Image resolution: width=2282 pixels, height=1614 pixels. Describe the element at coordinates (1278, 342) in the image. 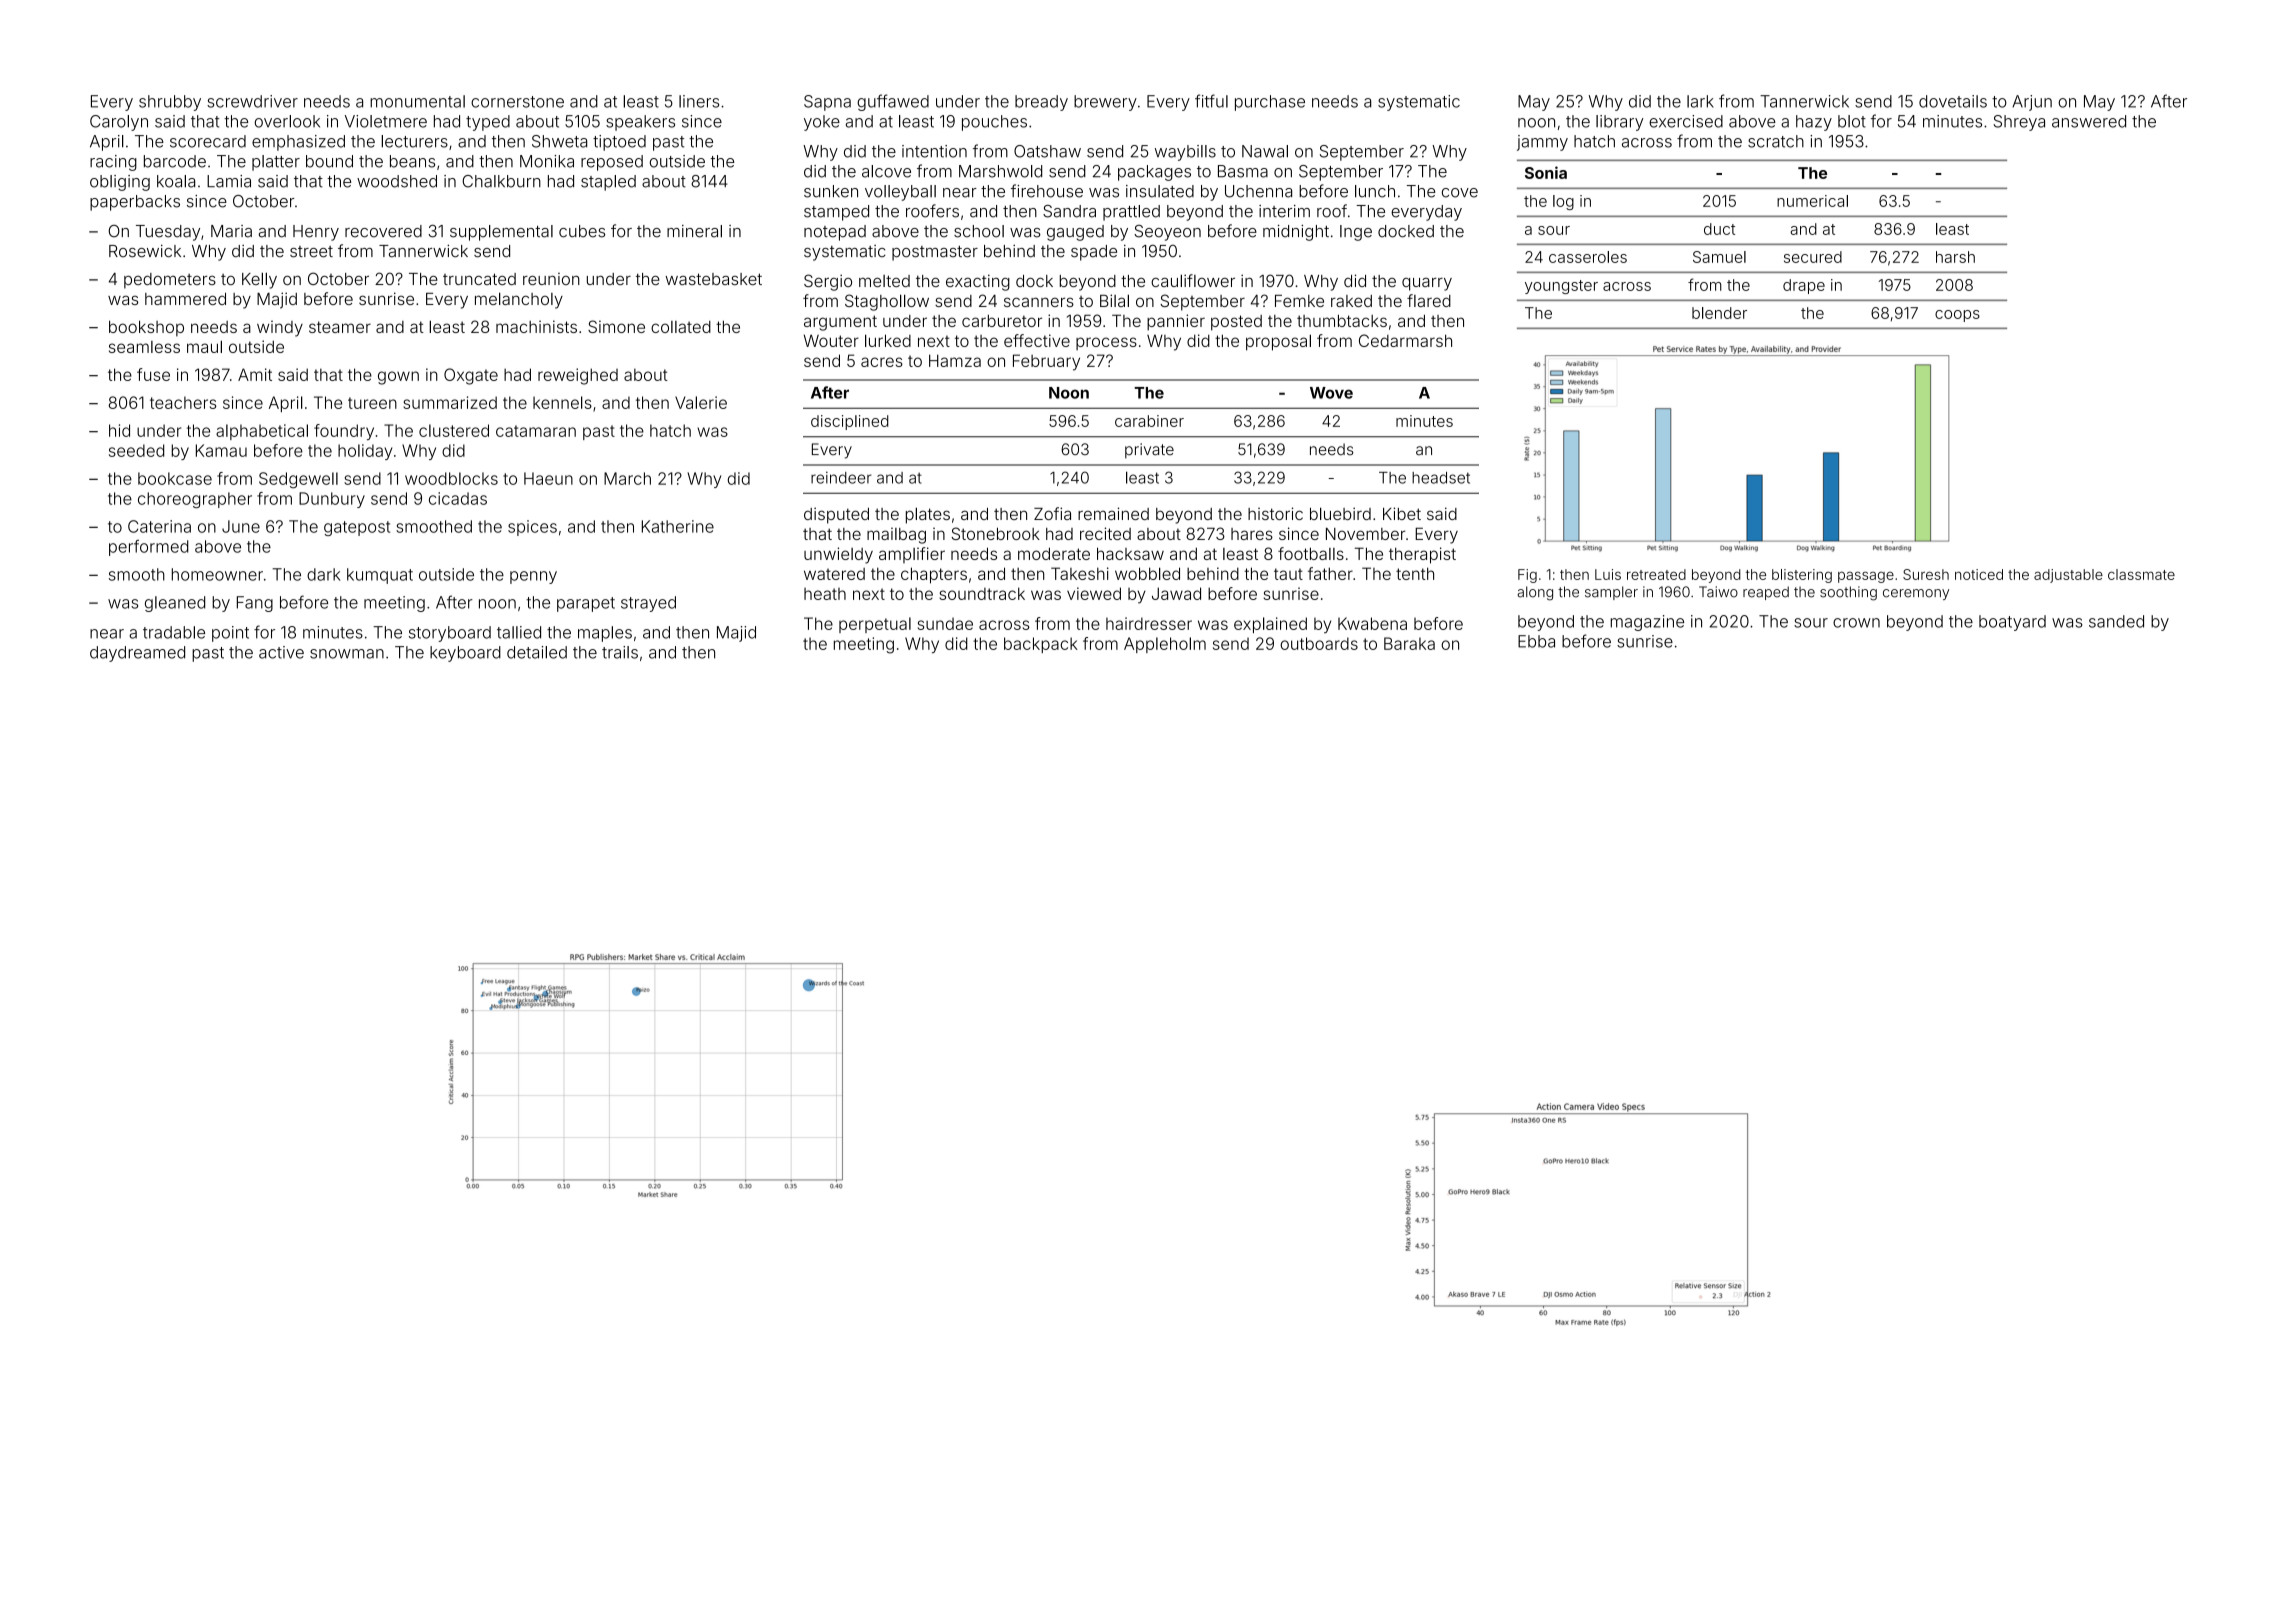

I see `proposal` at that location.
